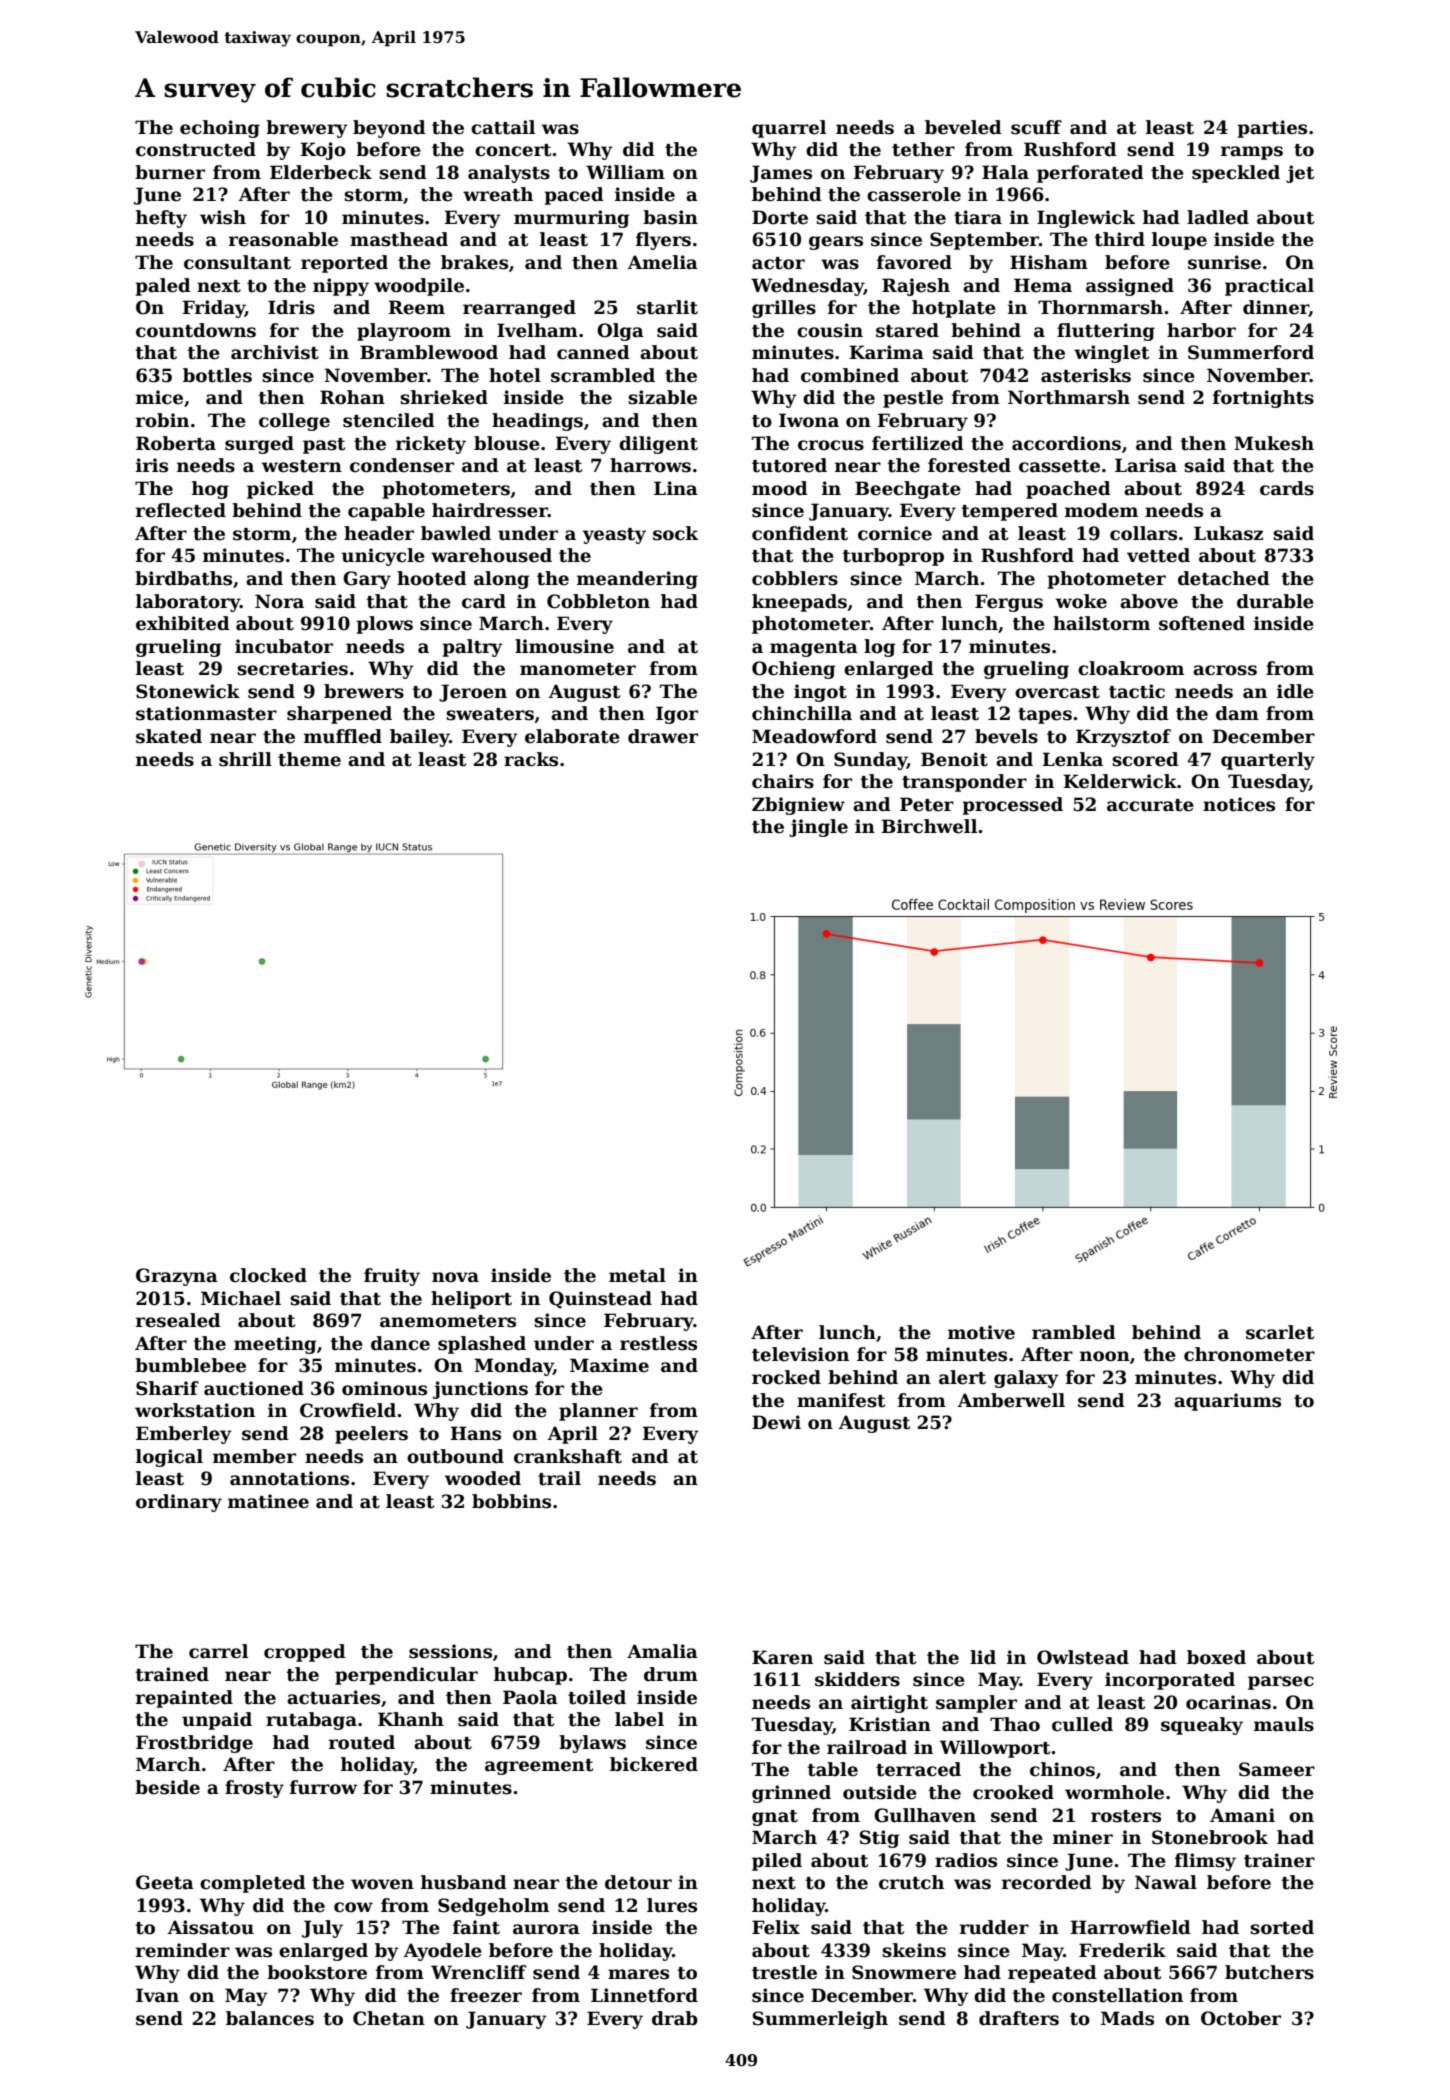  Describe the element at coordinates (183, 623) in the screenshot. I see `exhibited` at that location.
